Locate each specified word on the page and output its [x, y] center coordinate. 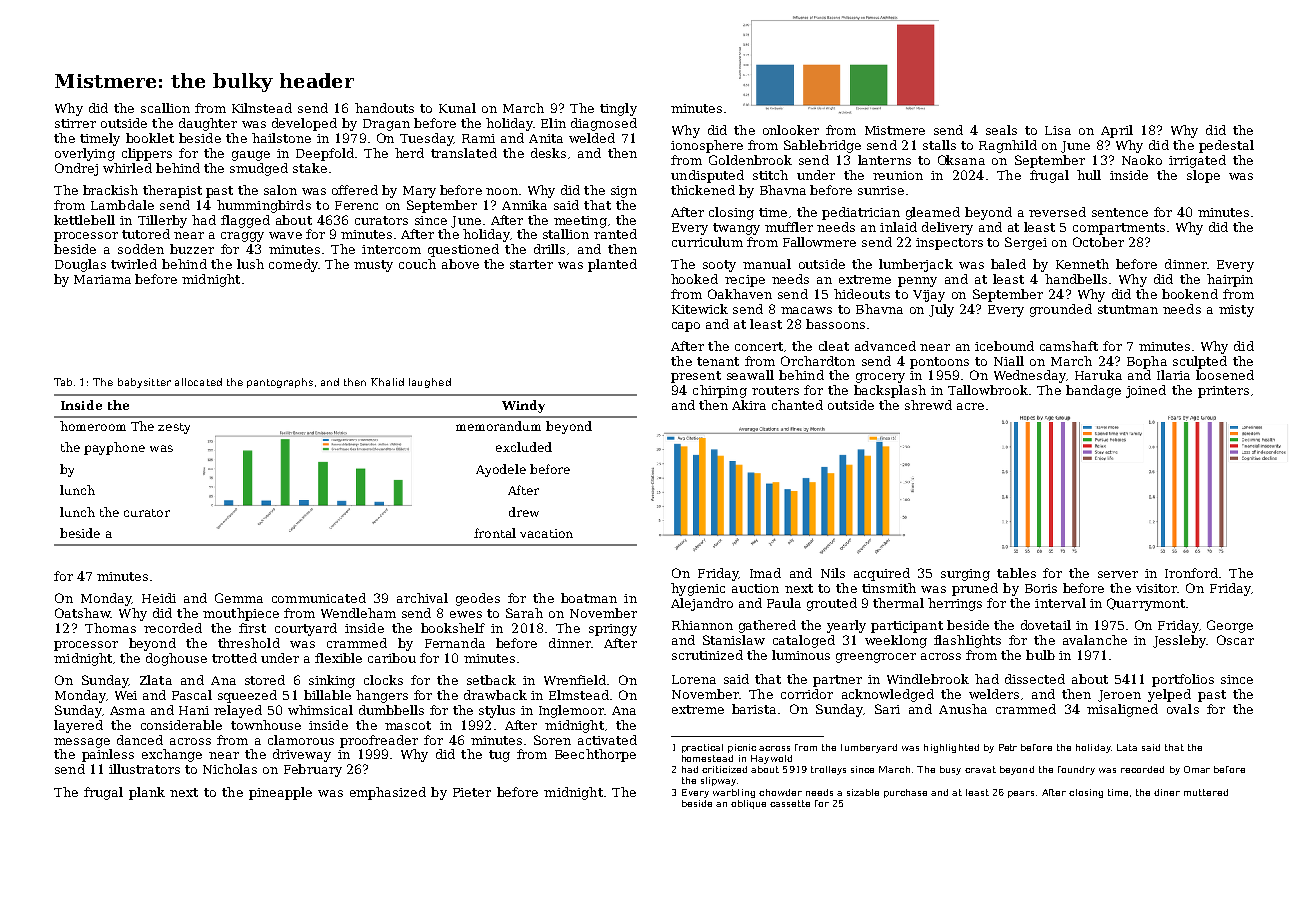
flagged [245, 221]
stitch [770, 175]
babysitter [144, 383]
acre [970, 406]
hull [1089, 175]
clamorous [301, 740]
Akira [749, 405]
